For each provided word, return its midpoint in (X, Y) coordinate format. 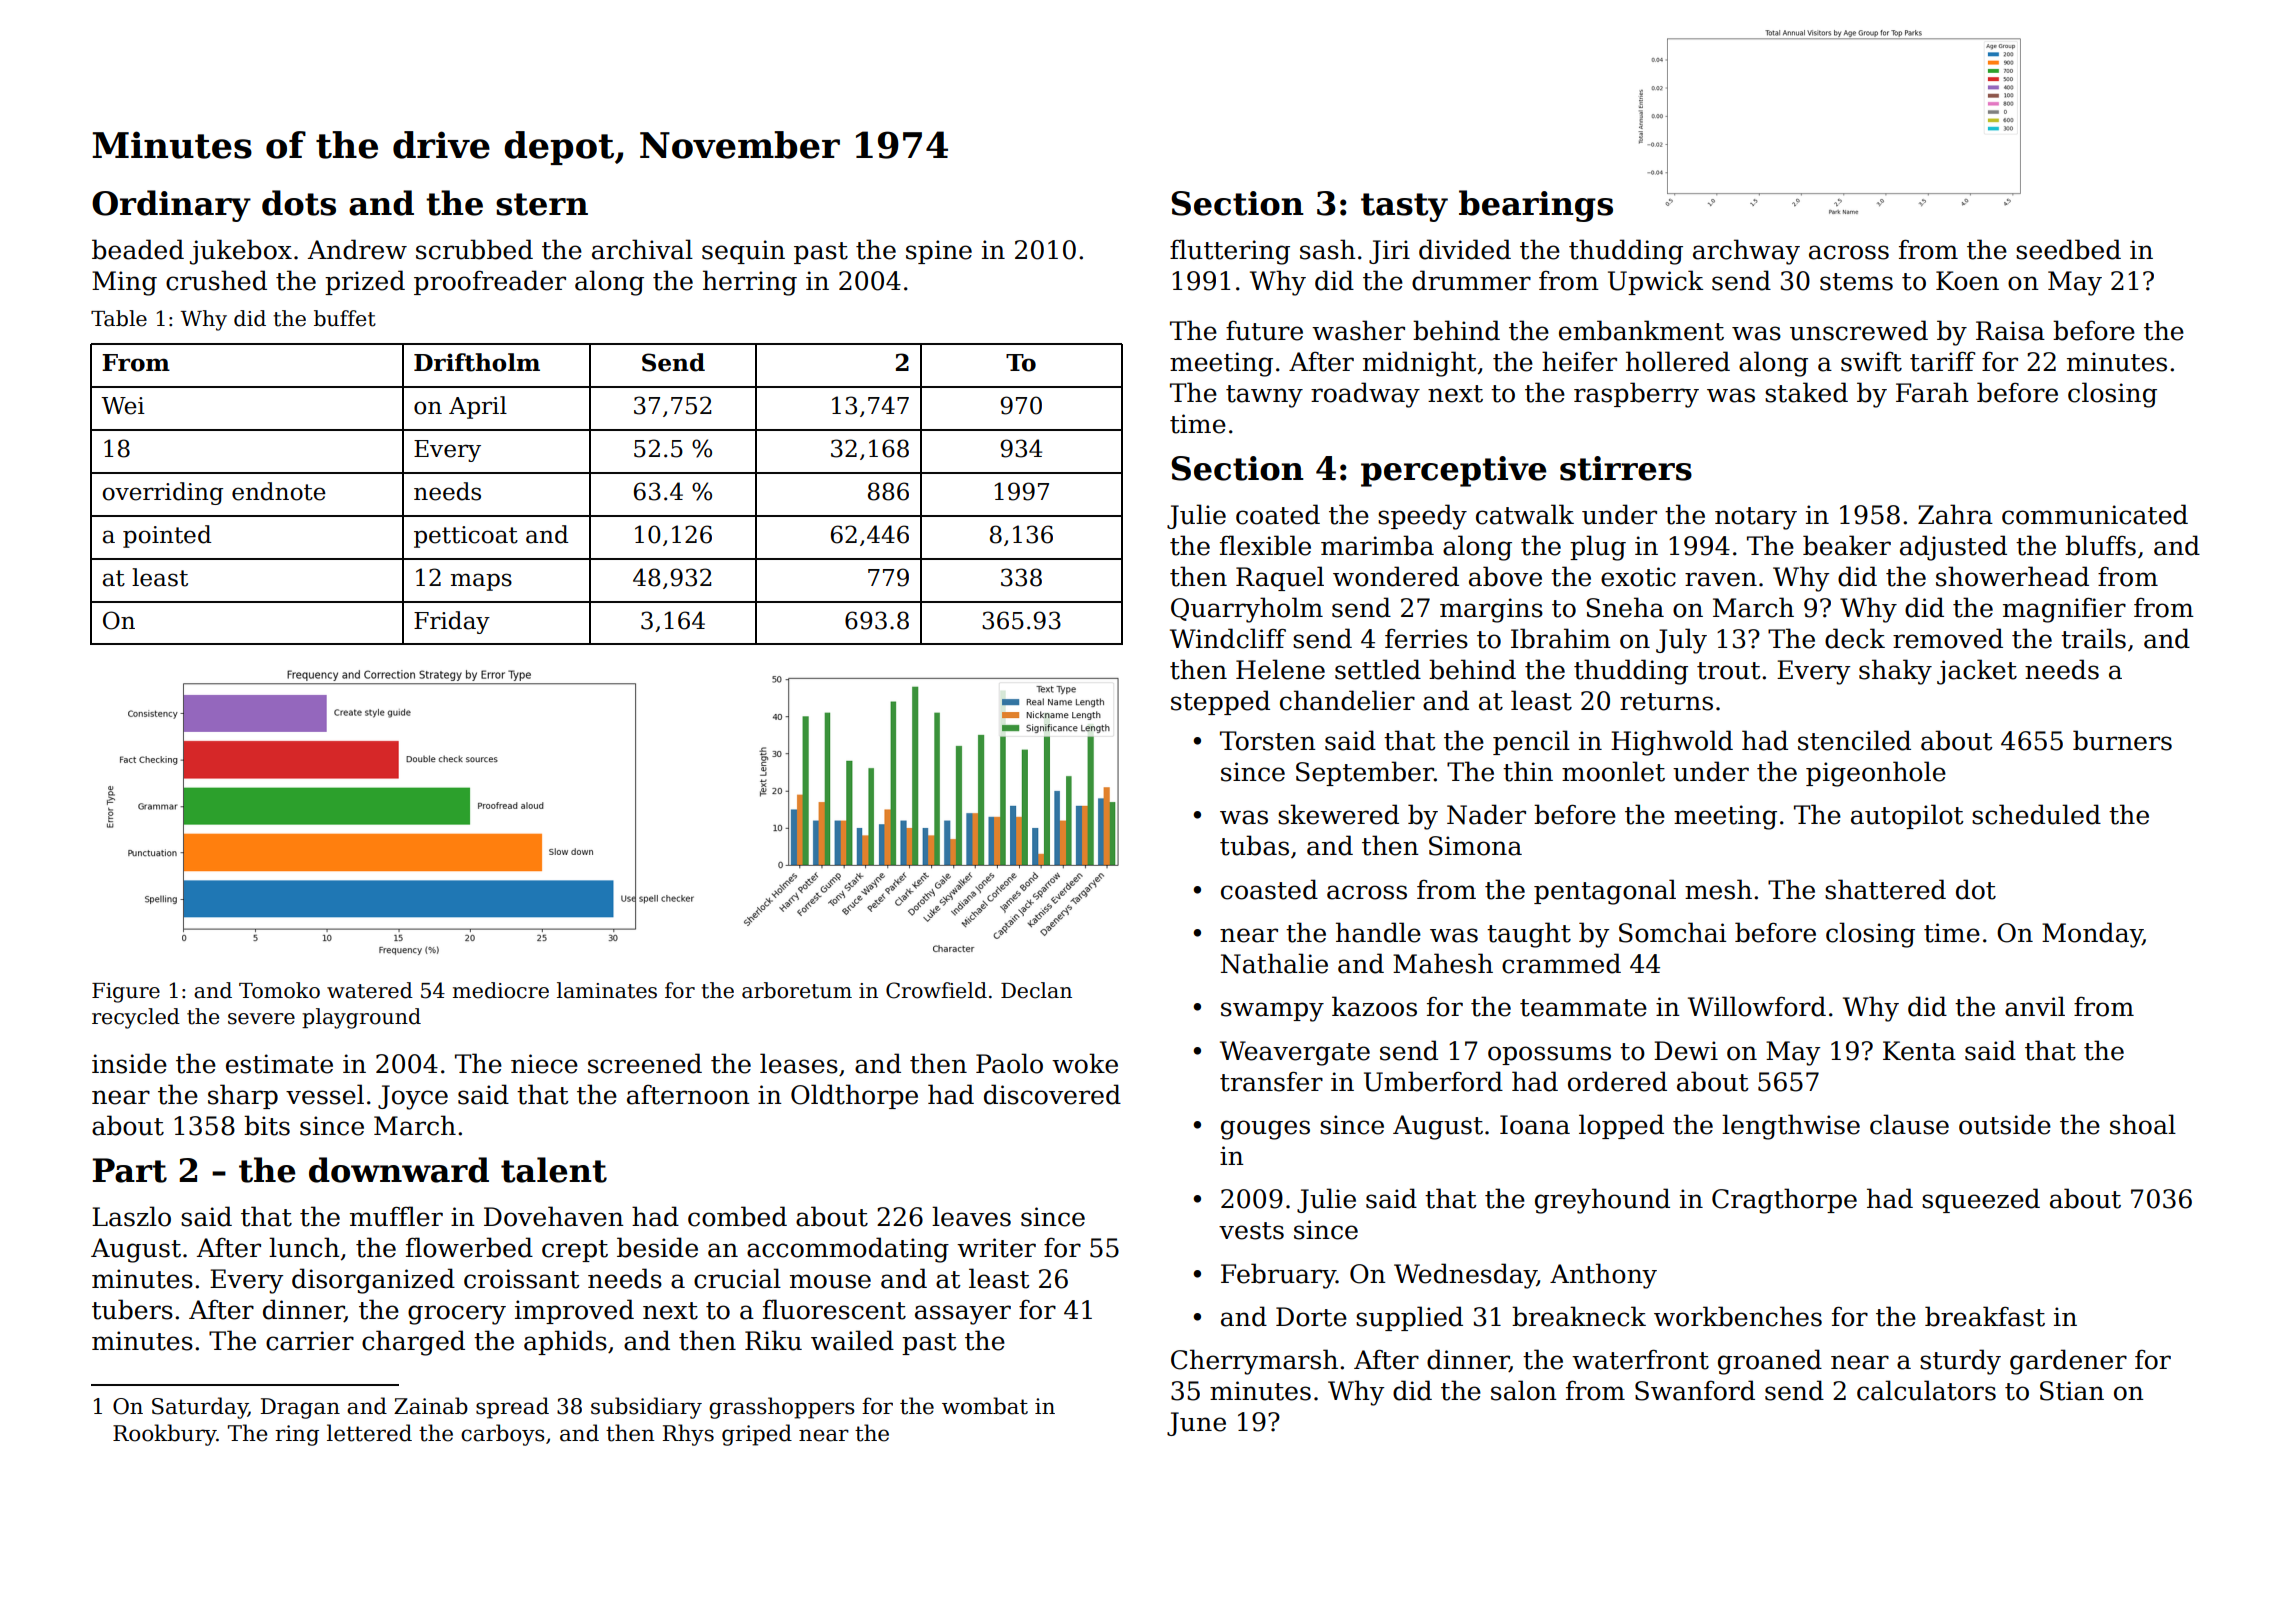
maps (481, 582)
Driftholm (477, 362)
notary (1756, 518)
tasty (1404, 207)
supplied (1409, 1318)
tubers (132, 1309)
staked (1806, 392)
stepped (1220, 702)
